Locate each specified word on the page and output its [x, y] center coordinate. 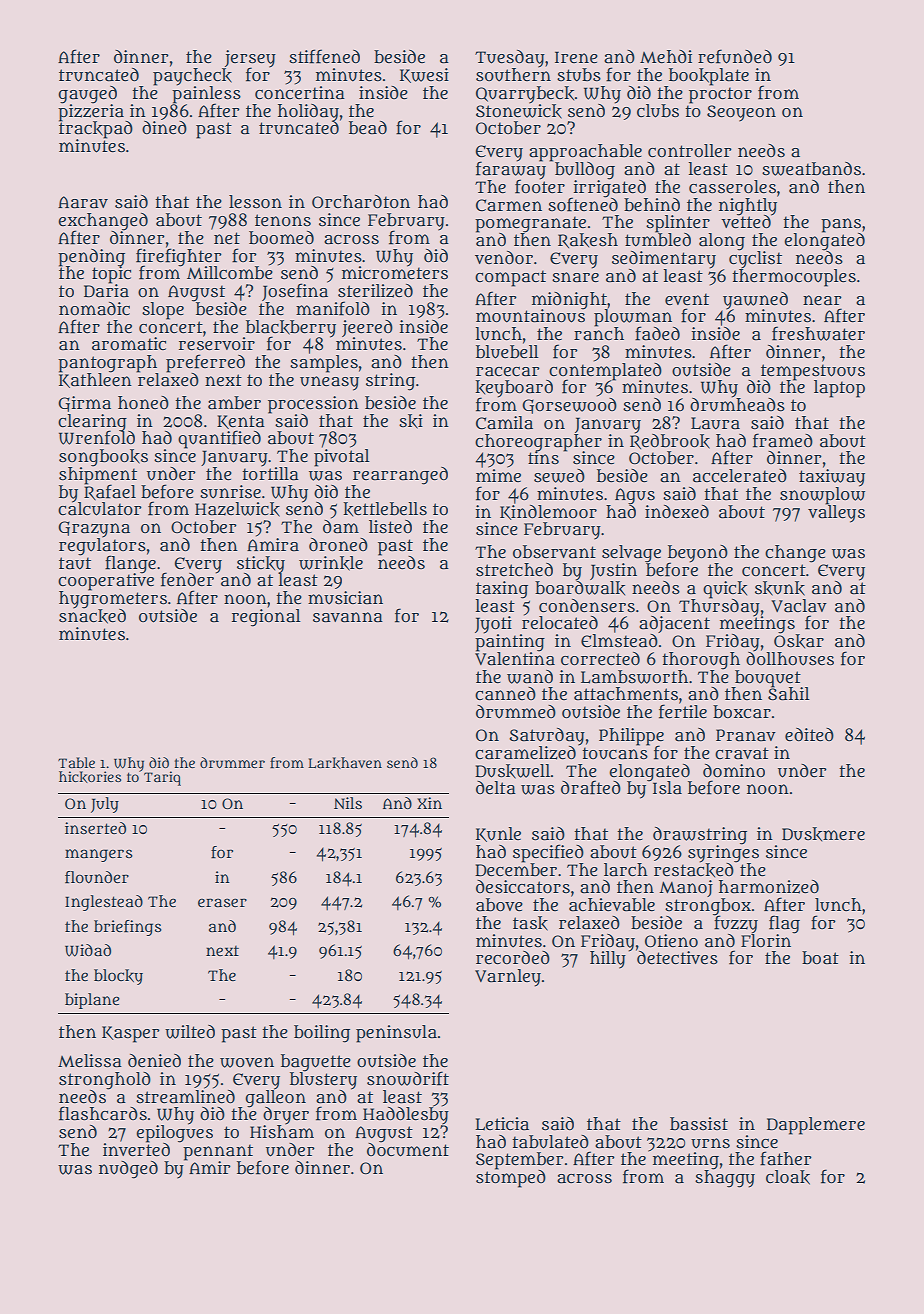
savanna [348, 617]
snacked [92, 616]
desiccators [523, 887]
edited [809, 734]
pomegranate [530, 224]
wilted [190, 1032]
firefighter [179, 257]
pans [841, 225]
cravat [742, 753]
